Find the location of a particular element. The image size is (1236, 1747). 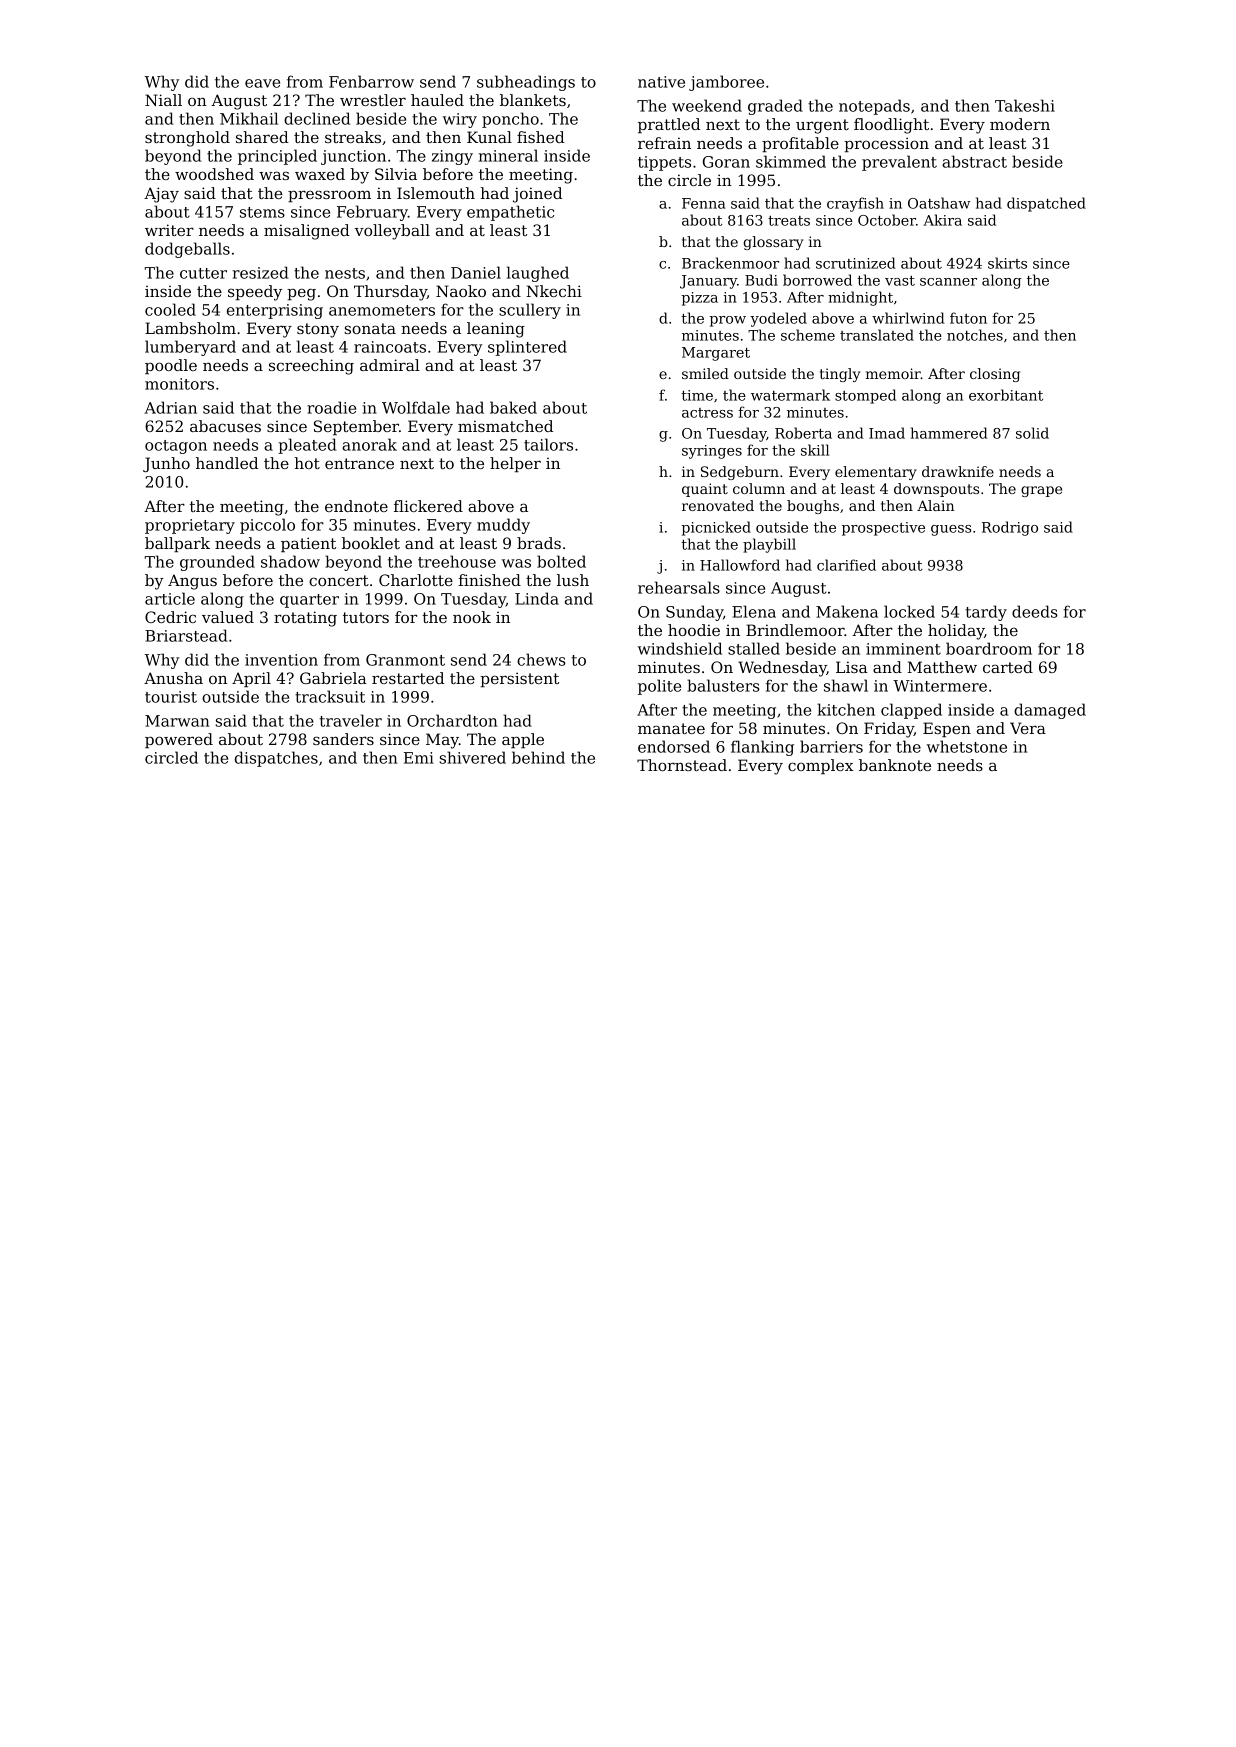

admiral is located at coordinates (390, 365).
